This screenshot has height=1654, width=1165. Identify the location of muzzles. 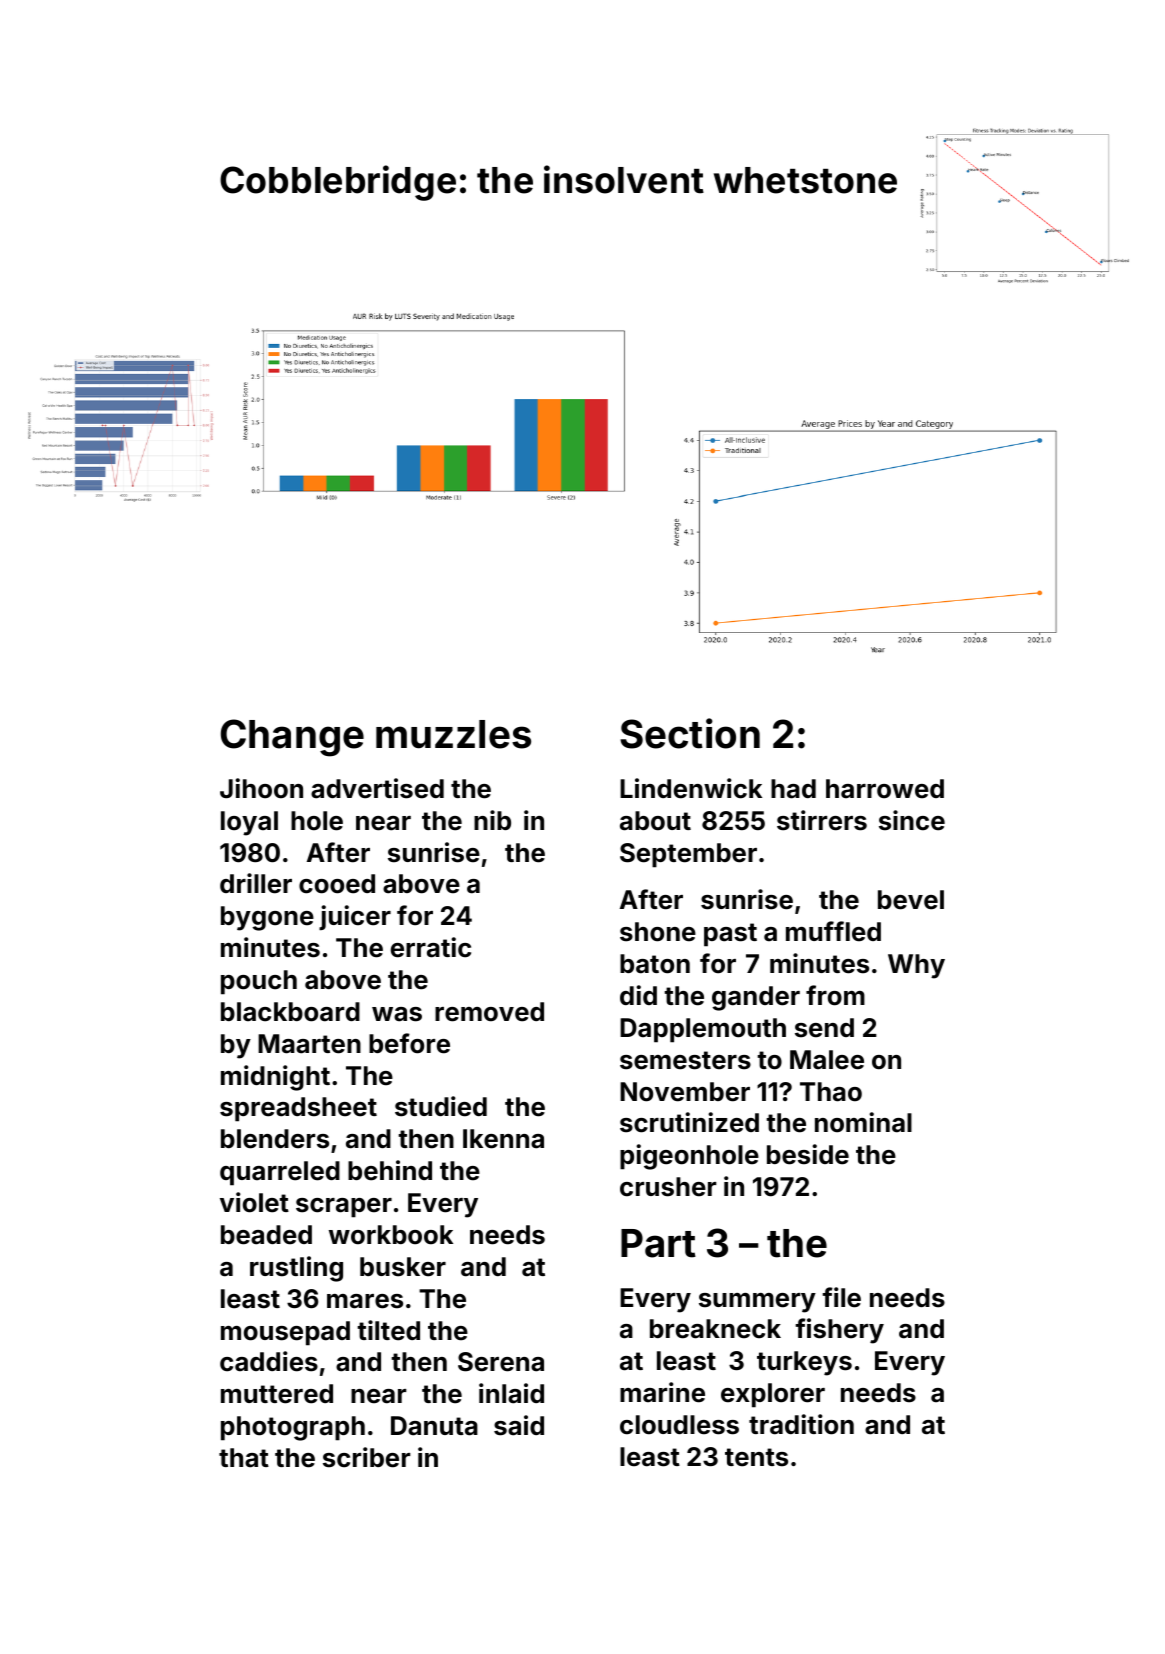
(453, 734).
